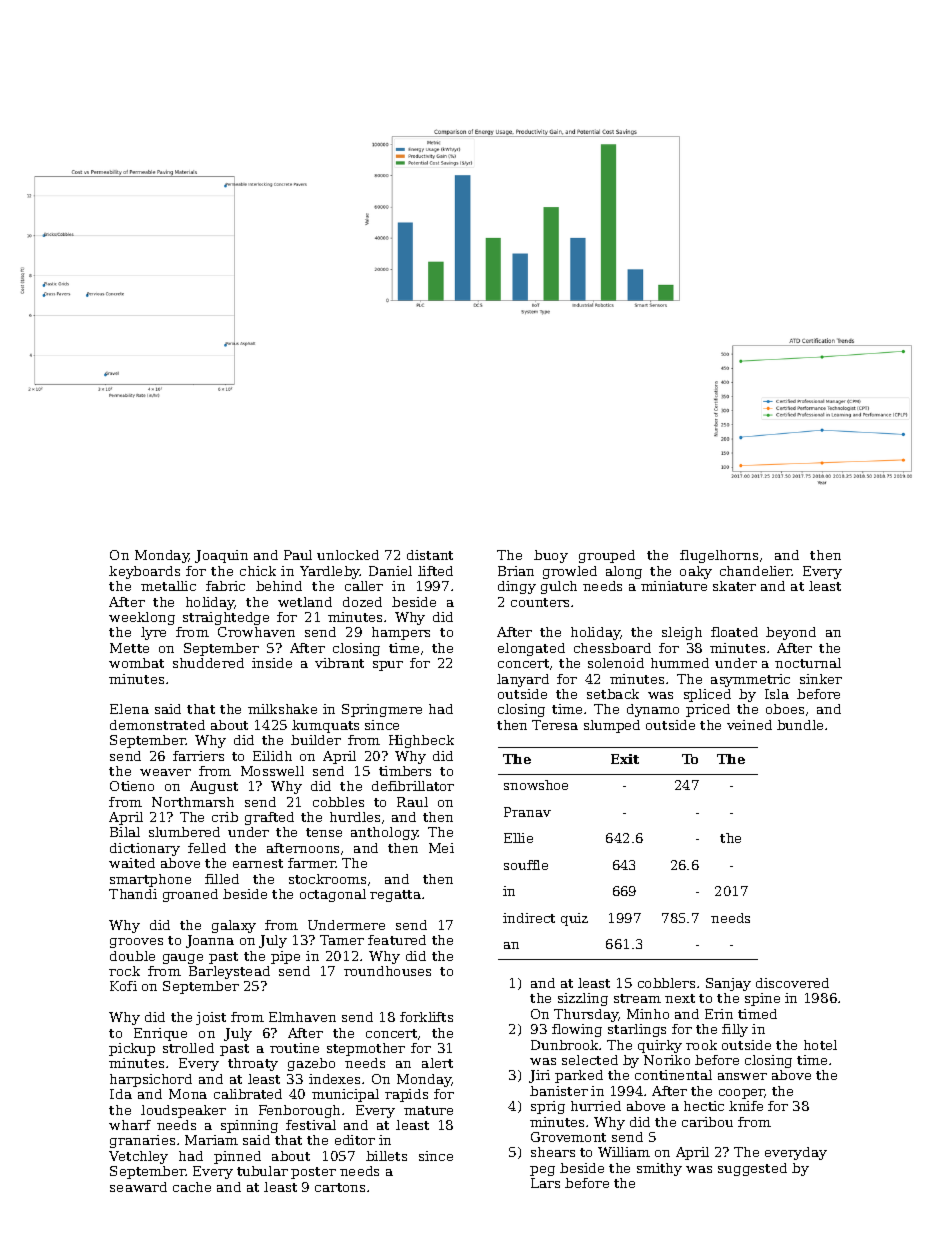  Describe the element at coordinates (791, 633) in the document. I see `beyond` at that location.
